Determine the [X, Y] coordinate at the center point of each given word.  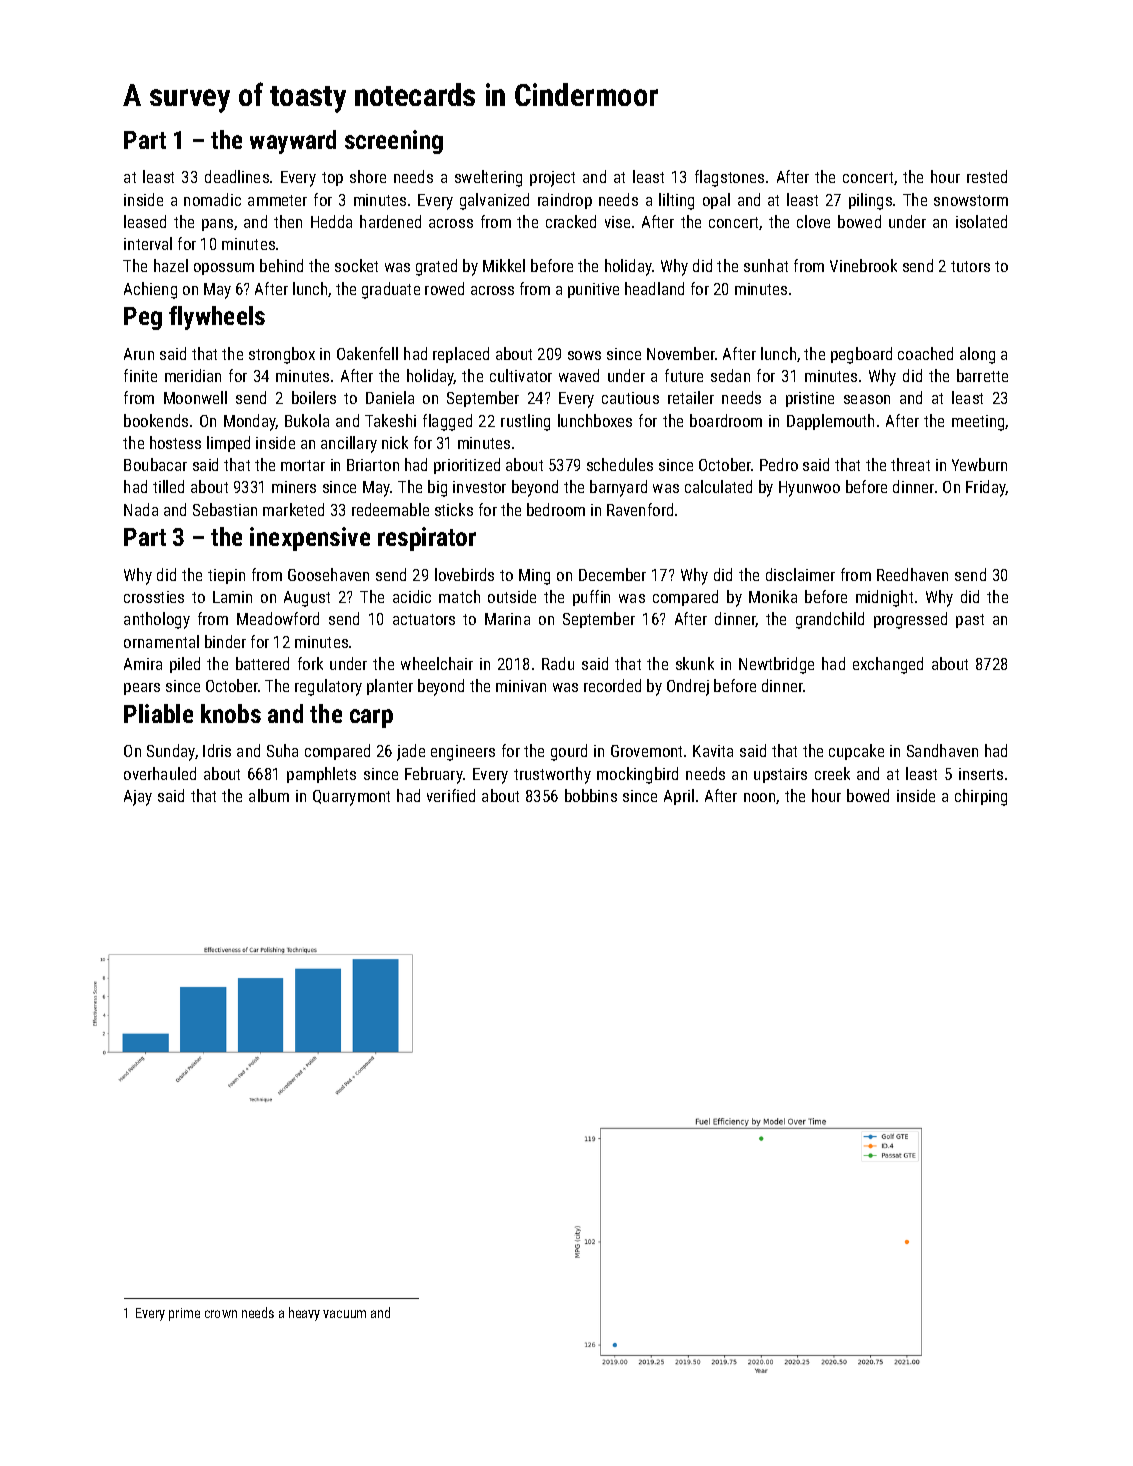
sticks [454, 509]
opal [716, 201]
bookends [156, 420]
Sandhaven [942, 750]
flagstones [729, 178]
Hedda [331, 221]
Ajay [138, 798]
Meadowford [278, 618]
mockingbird [637, 775]
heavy [304, 1314]
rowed [444, 288]
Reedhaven [912, 574]
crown [221, 1314]
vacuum [344, 1314]
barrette [982, 375]
